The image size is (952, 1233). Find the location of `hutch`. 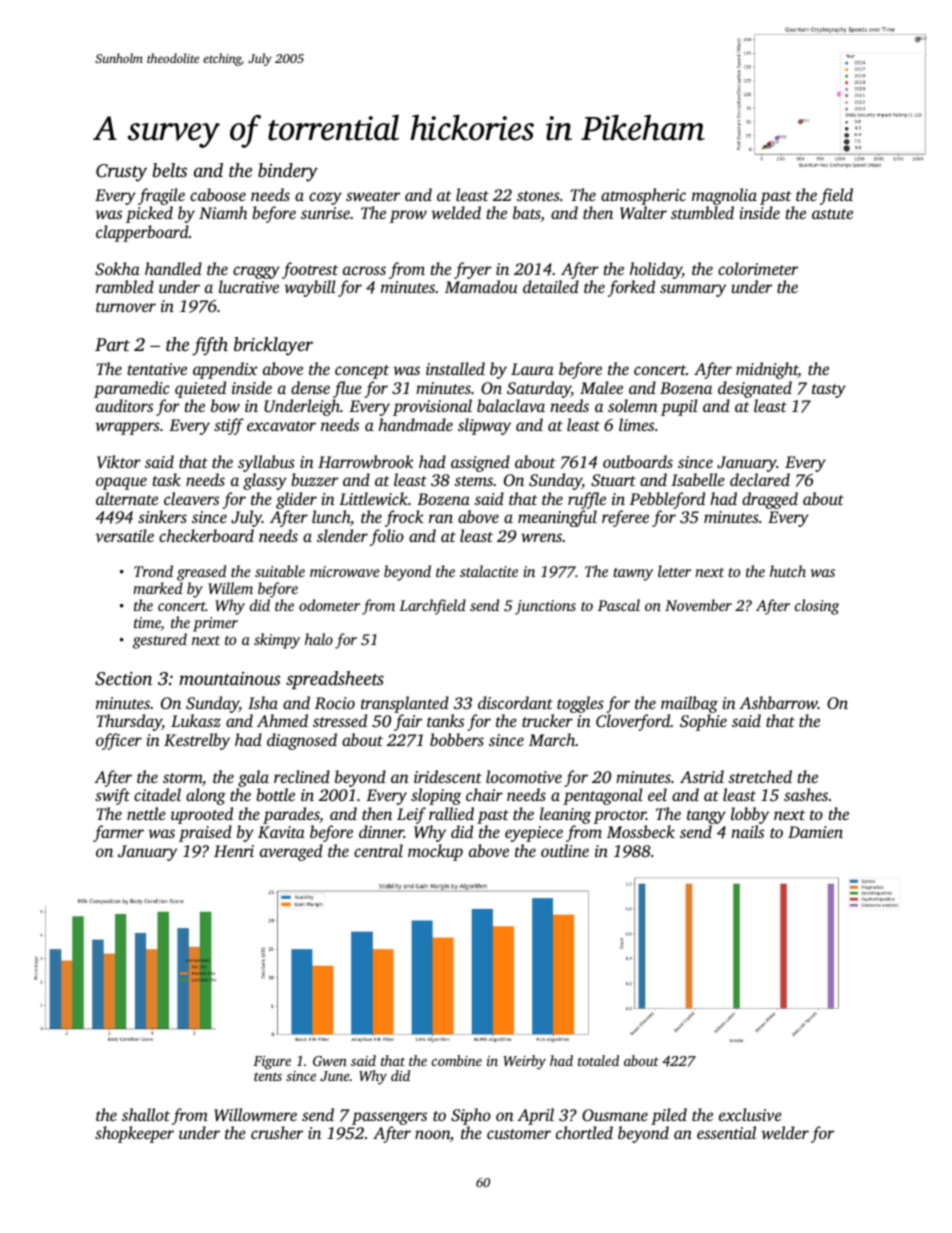

hutch is located at coordinates (788, 571).
